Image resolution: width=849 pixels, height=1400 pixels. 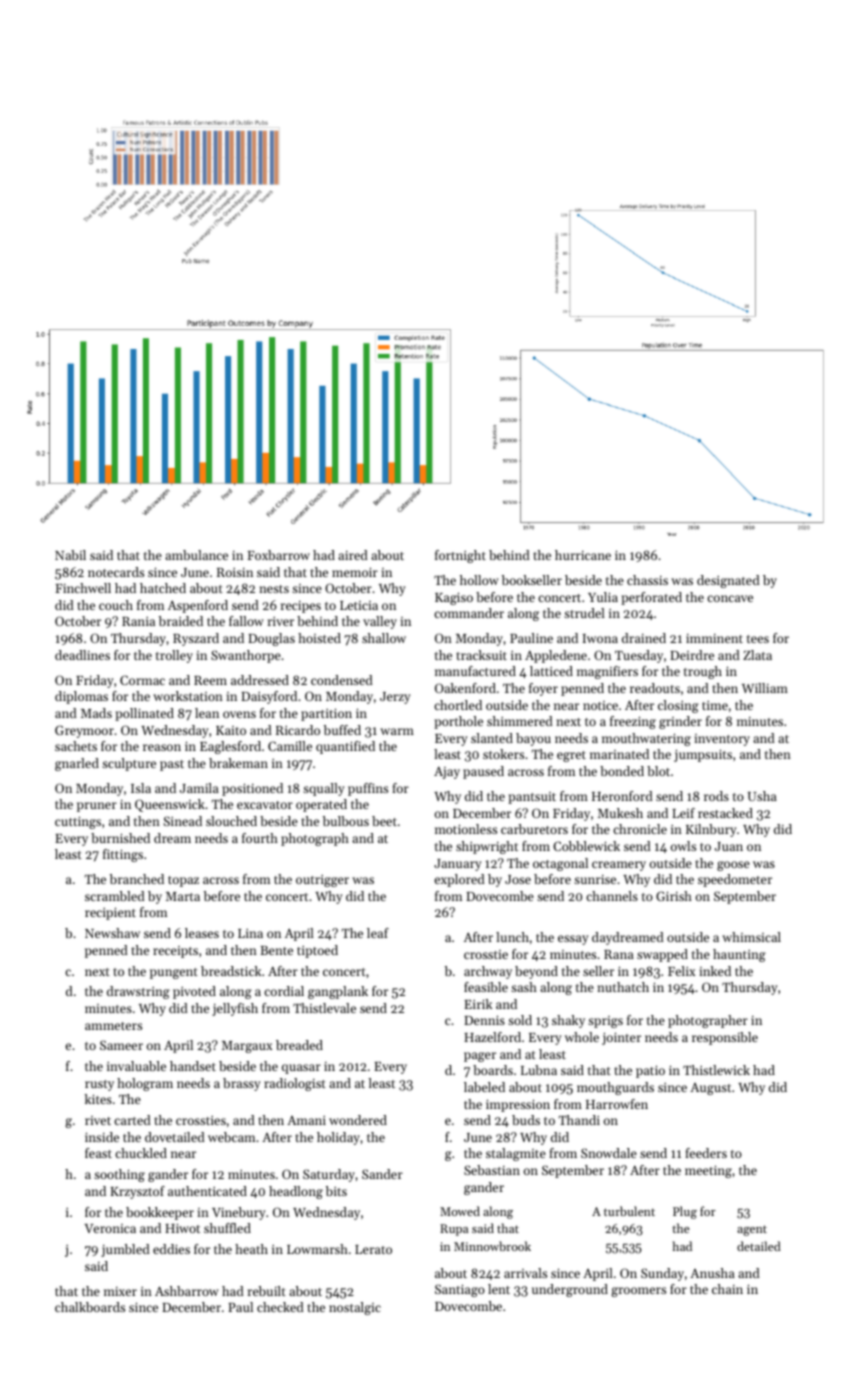 What do you see at coordinates (727, 1289) in the screenshot?
I see `chain` at bounding box center [727, 1289].
